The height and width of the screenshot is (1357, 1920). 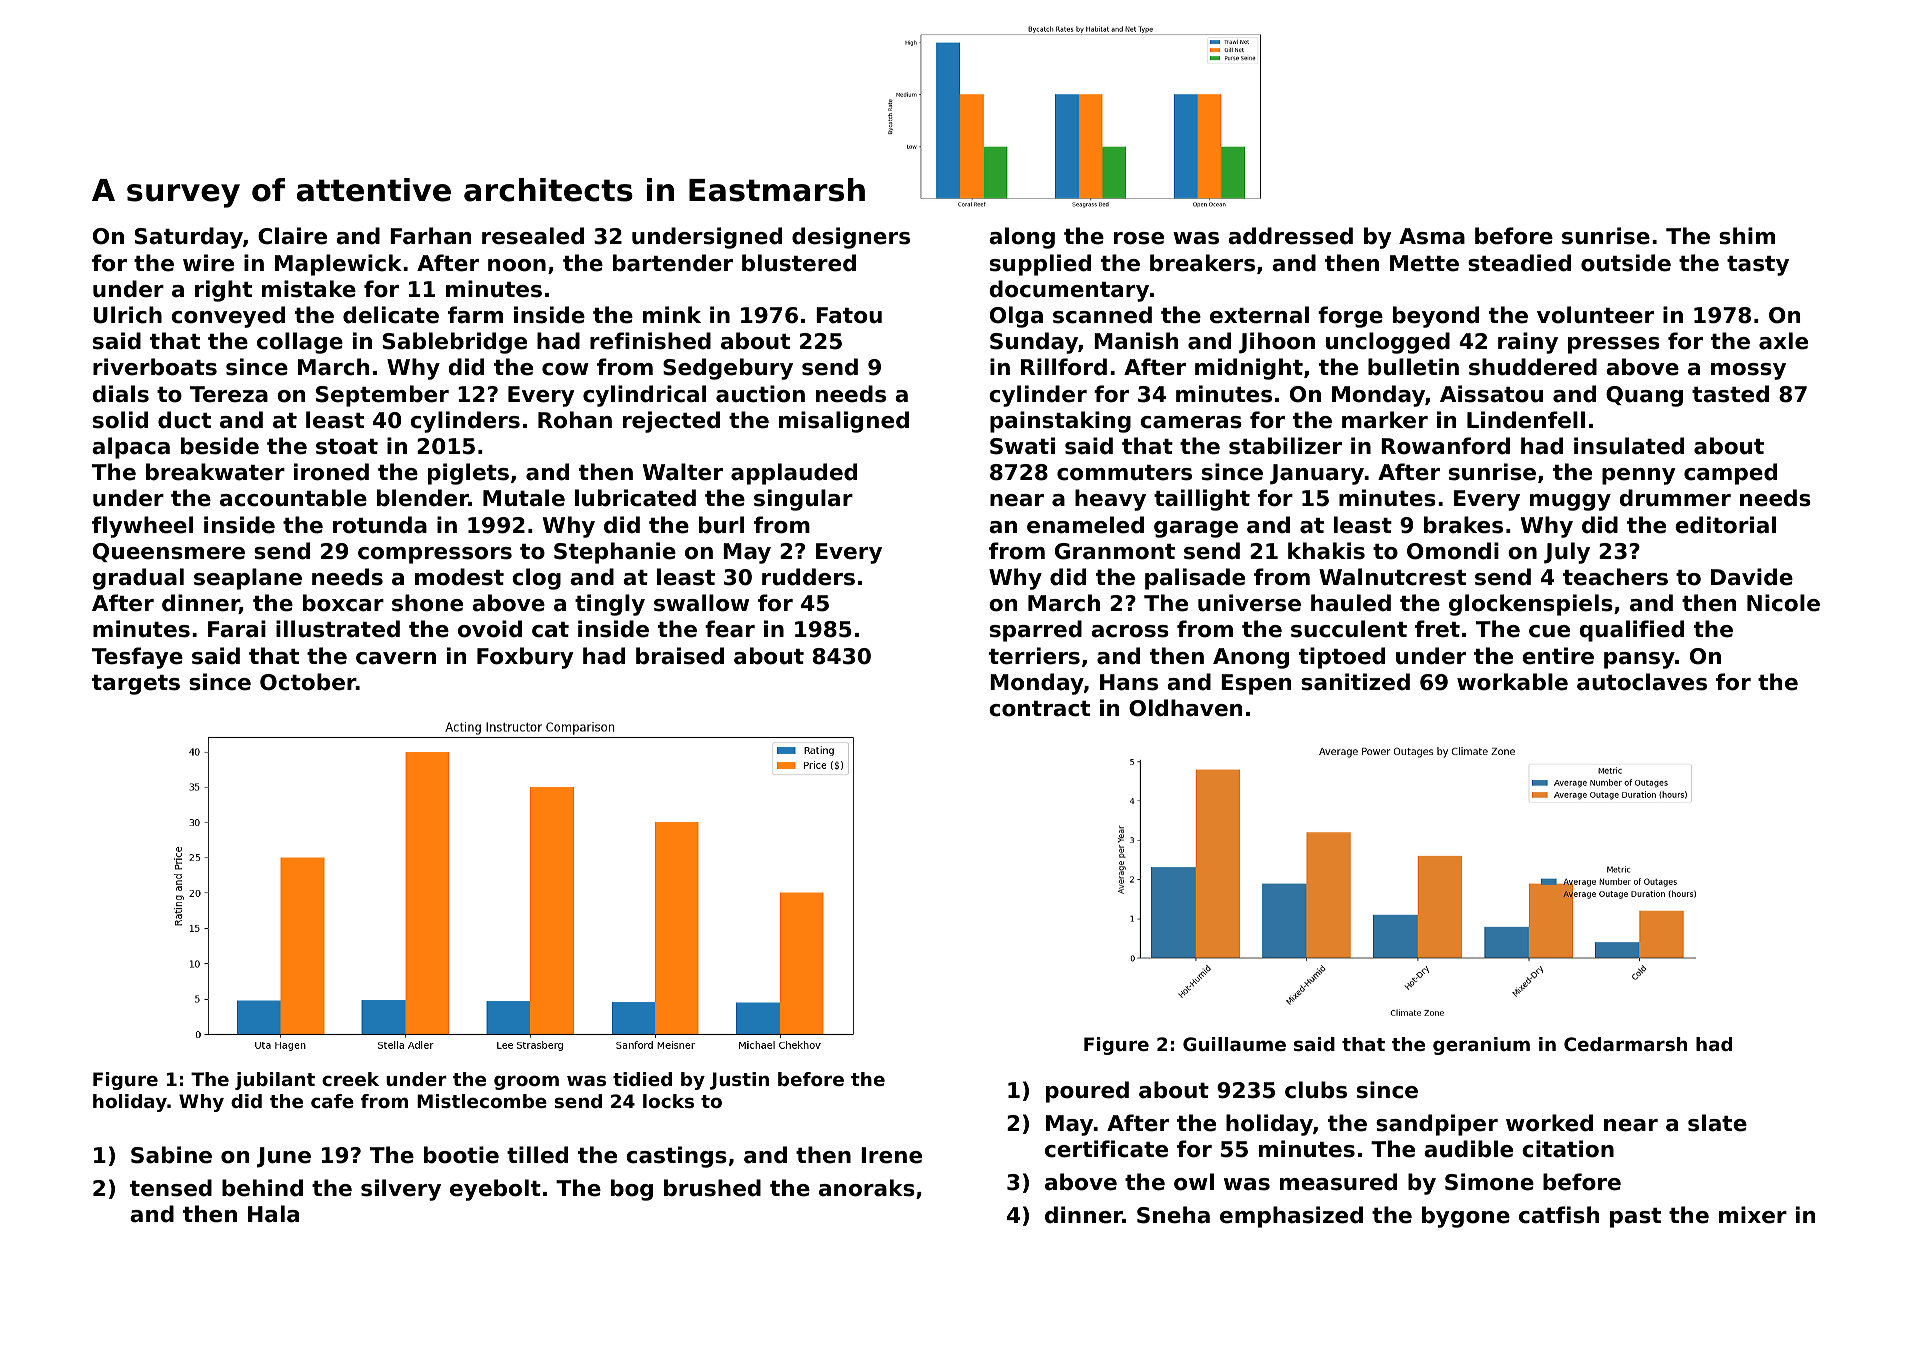 I want to click on rose, so click(x=1139, y=238).
